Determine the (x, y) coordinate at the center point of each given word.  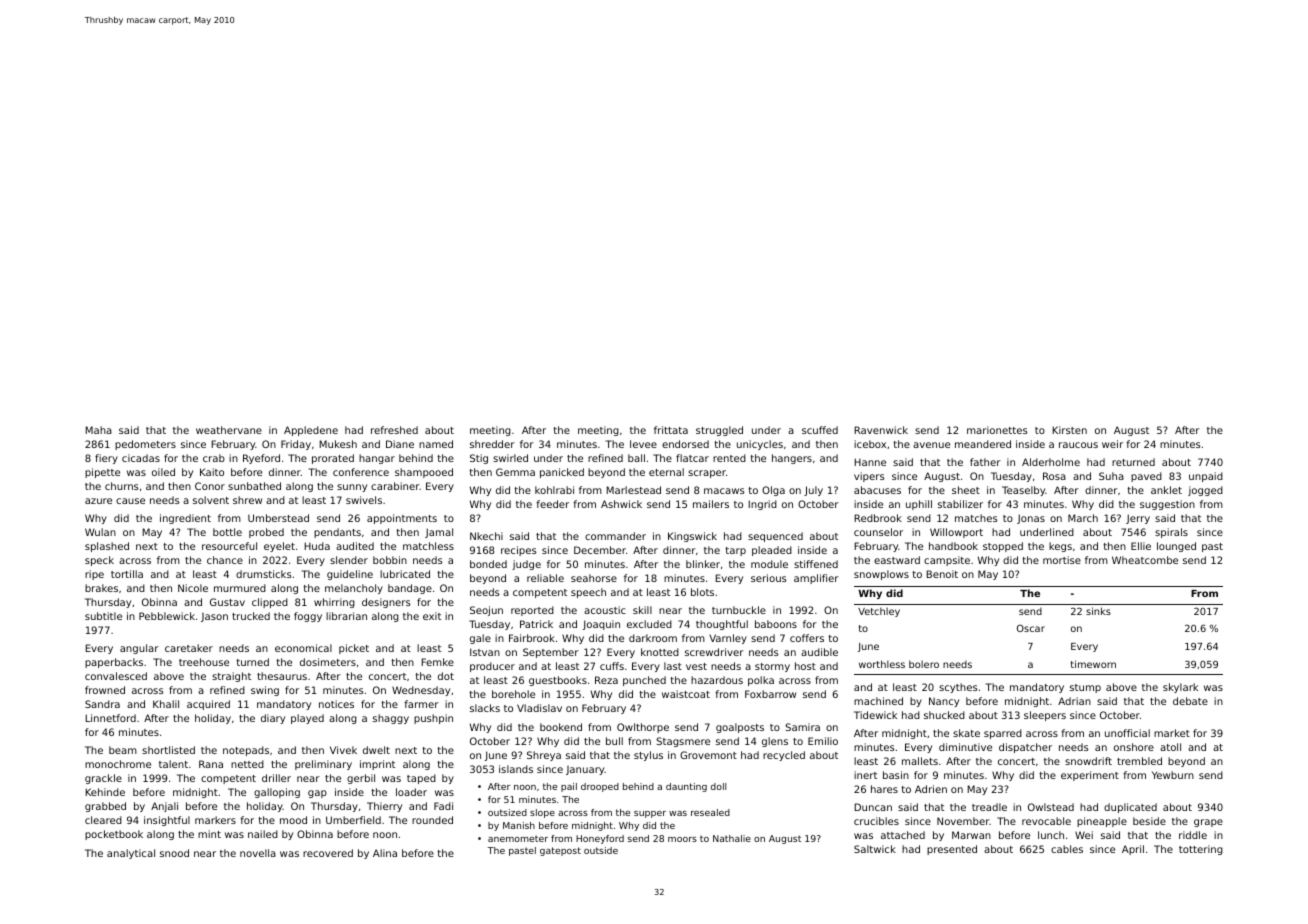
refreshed (394, 430)
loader (411, 792)
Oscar (1031, 628)
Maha (98, 430)
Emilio (823, 741)
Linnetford (110, 718)
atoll (1170, 747)
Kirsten (1069, 430)
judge (526, 565)
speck (99, 561)
